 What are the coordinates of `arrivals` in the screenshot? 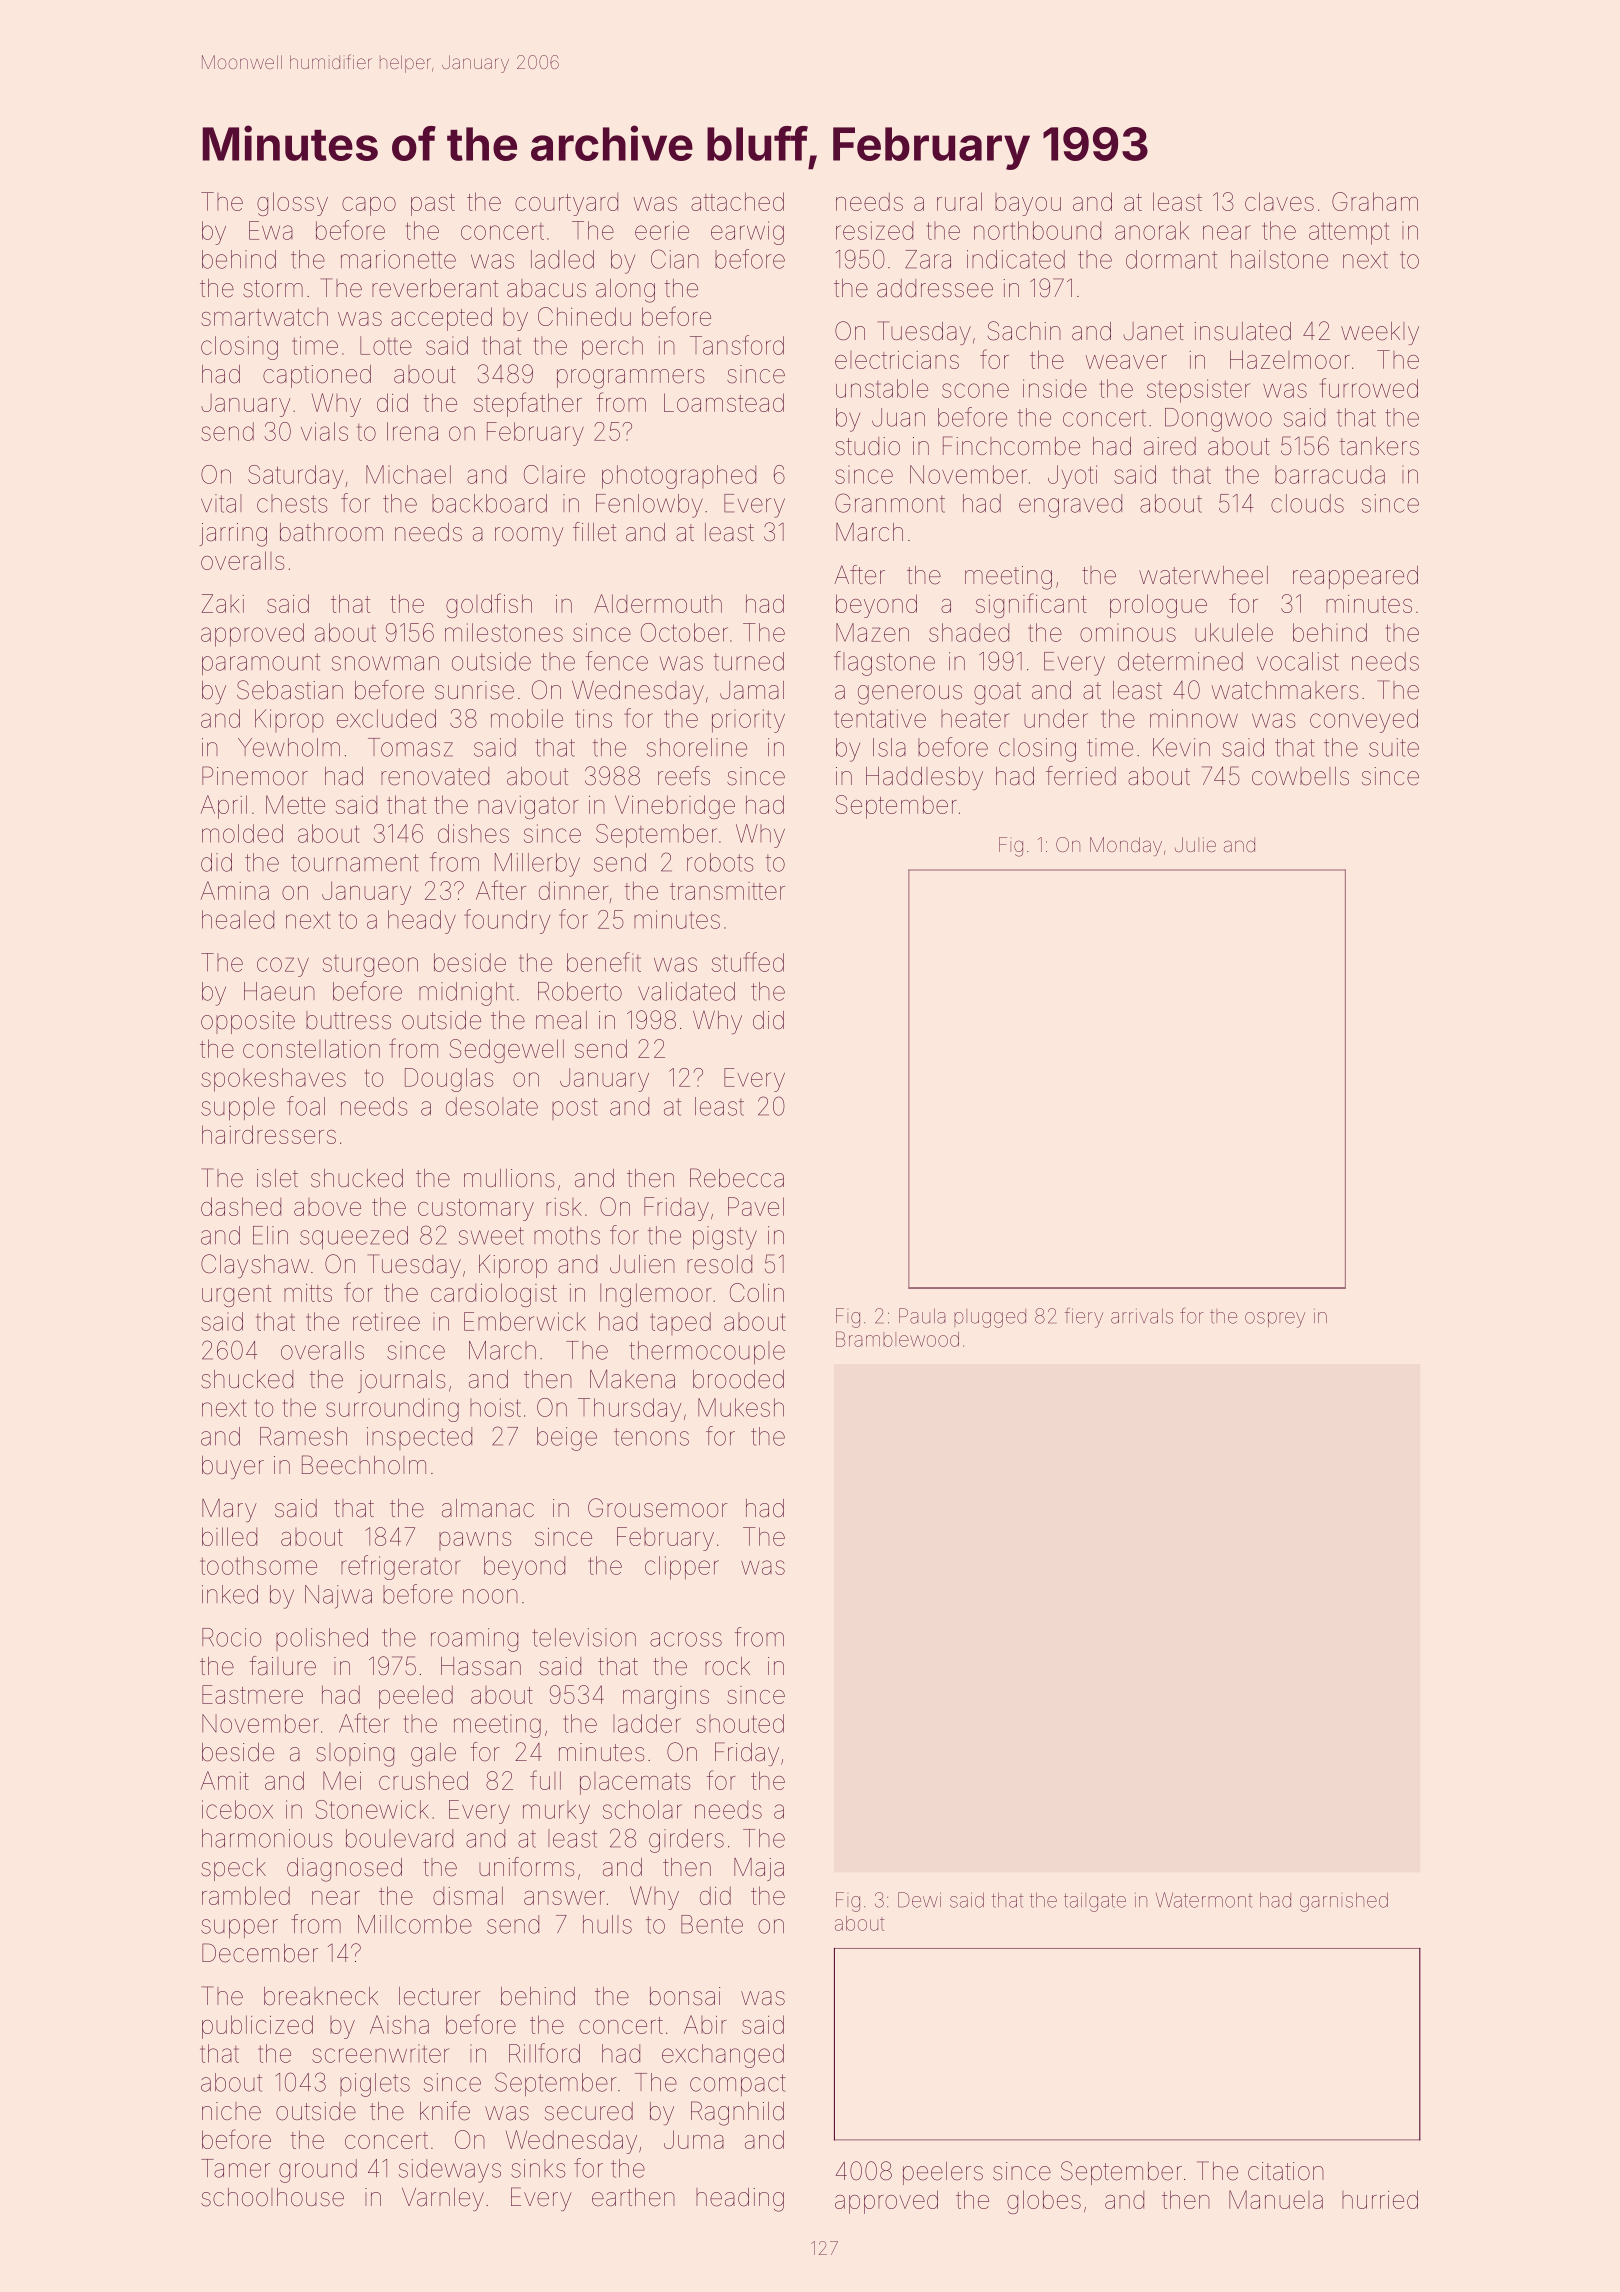 It's located at (1142, 1316).
